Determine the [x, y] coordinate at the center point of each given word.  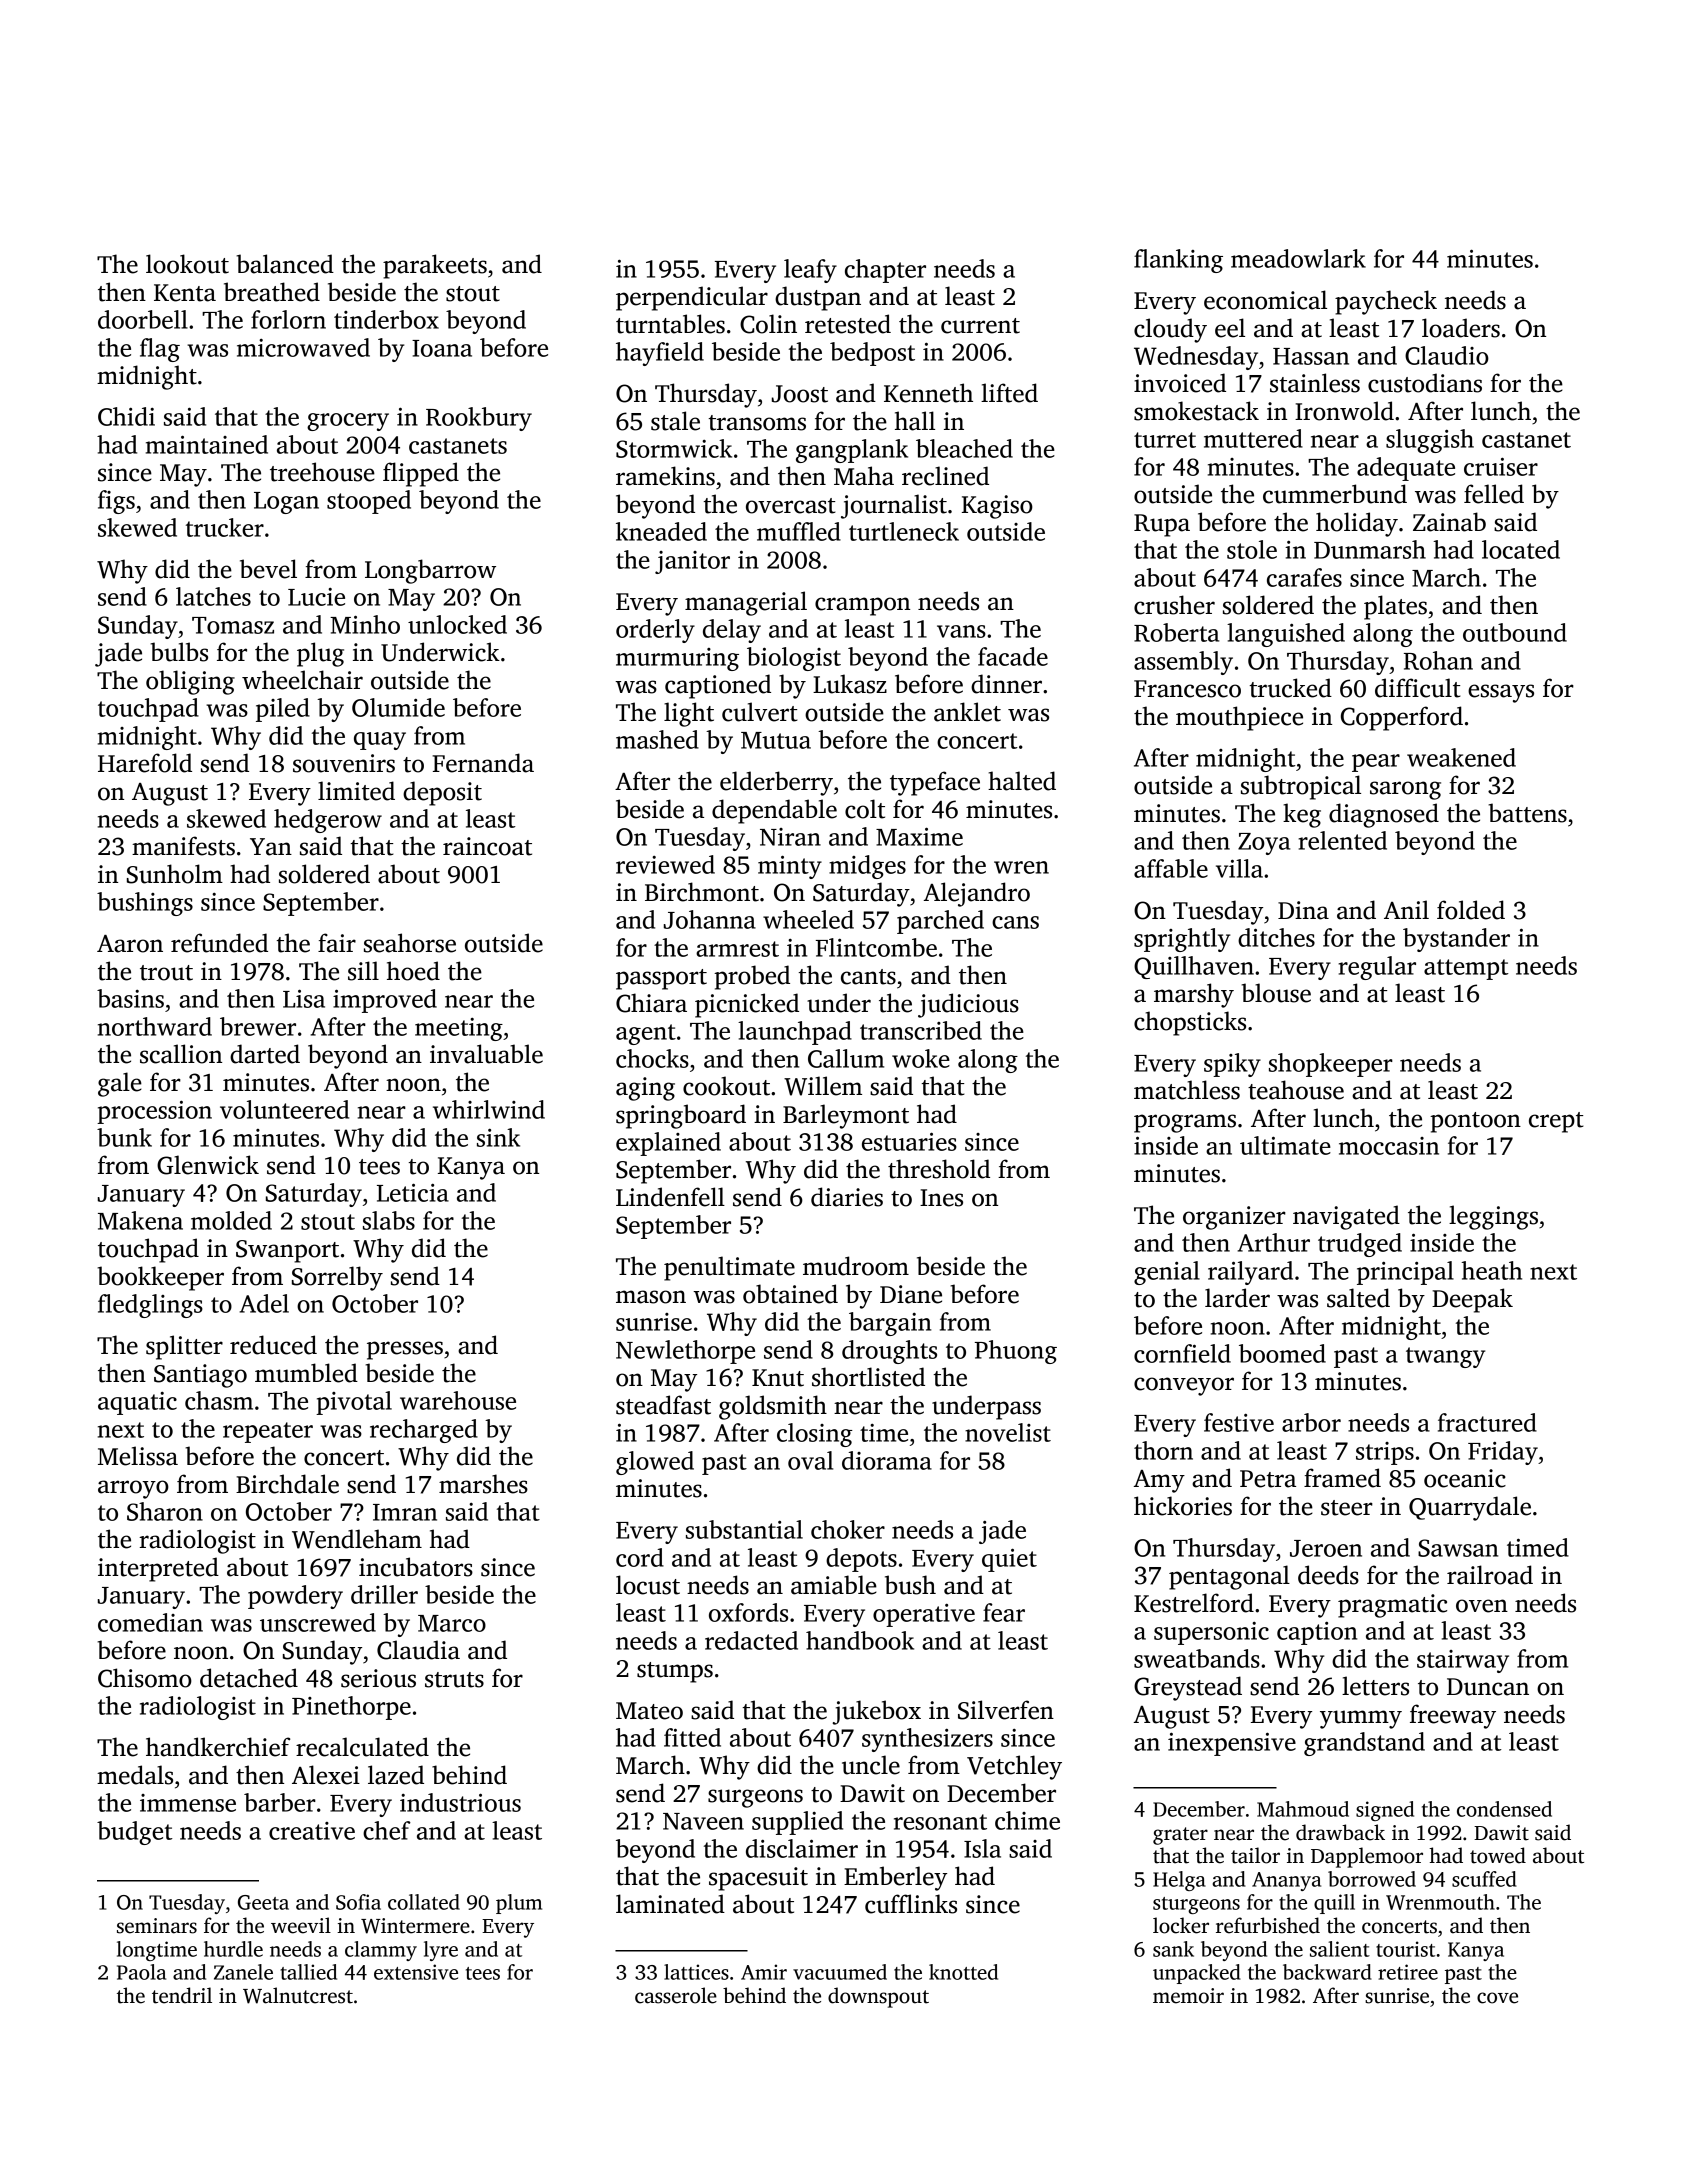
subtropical [1301, 787]
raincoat [487, 846]
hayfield [660, 354]
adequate [1406, 469]
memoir [1188, 1996]
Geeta [263, 1902]
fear [1004, 1612]
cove [1497, 1998]
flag [160, 350]
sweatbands [1197, 1658]
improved [385, 1001]
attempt [1466, 969]
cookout [726, 1086]
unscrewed [318, 1622]
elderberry [776, 783]
